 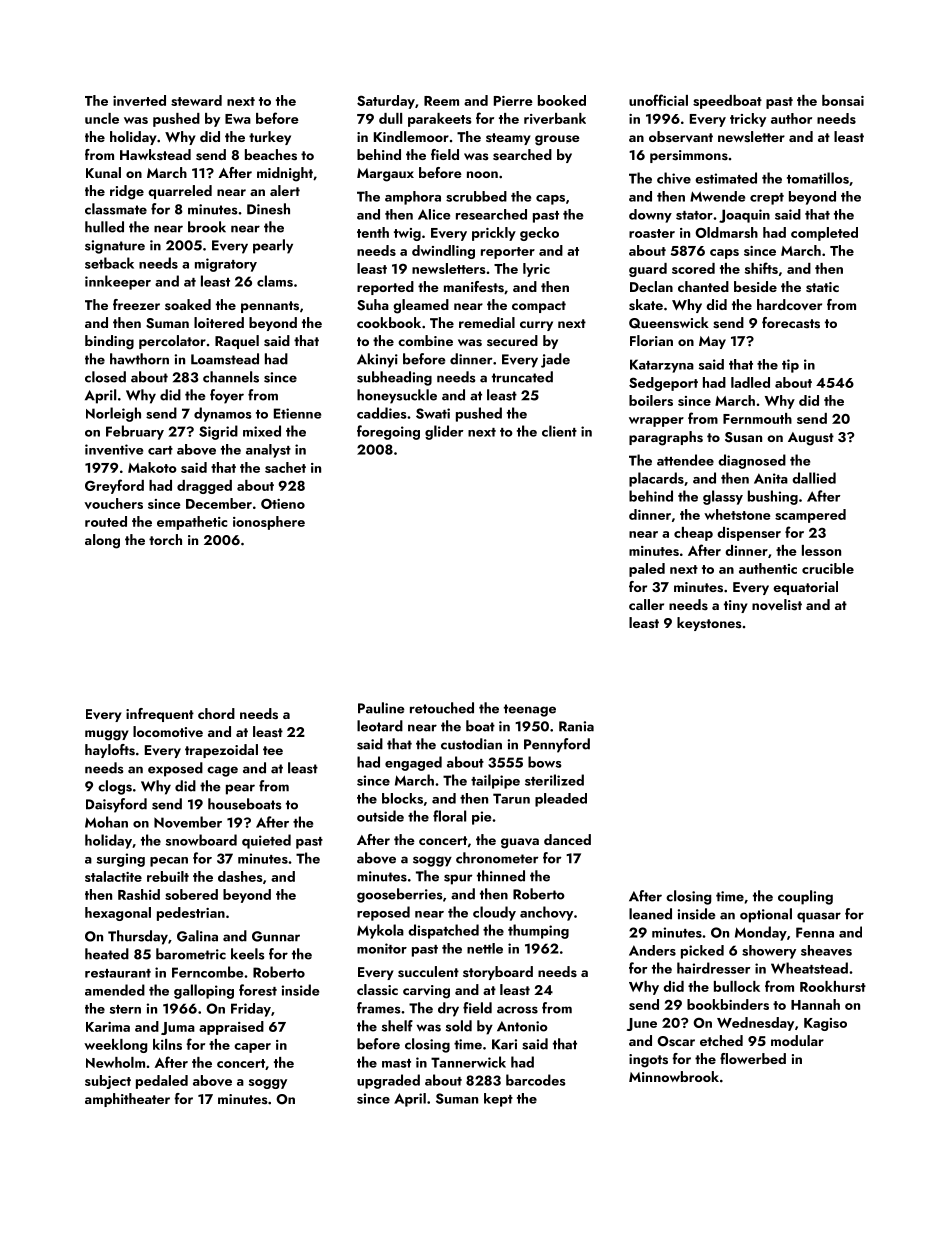 I want to click on bullock, so click(x=737, y=986).
